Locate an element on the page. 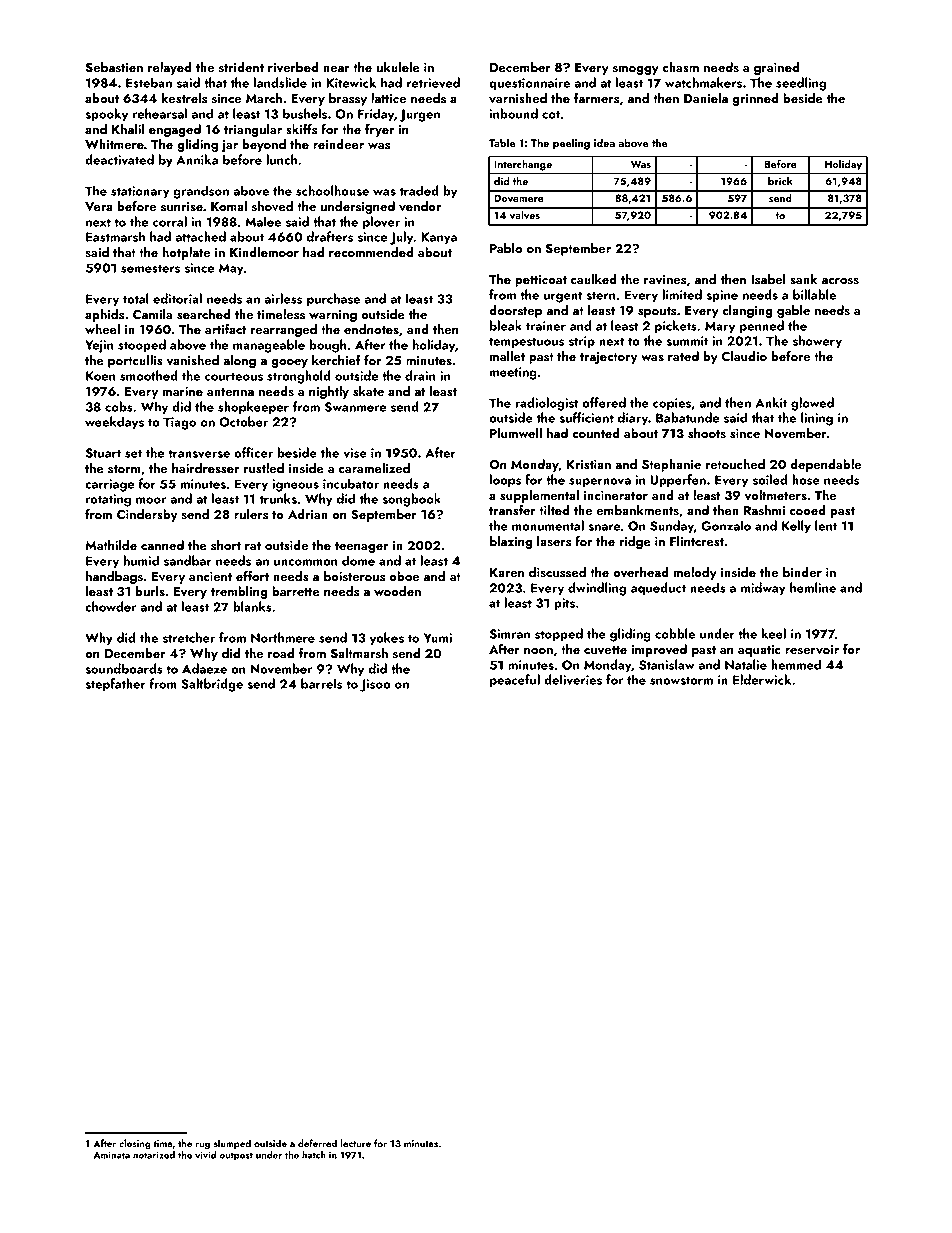 The height and width of the document is (1233, 952). hatch is located at coordinates (314, 1155).
